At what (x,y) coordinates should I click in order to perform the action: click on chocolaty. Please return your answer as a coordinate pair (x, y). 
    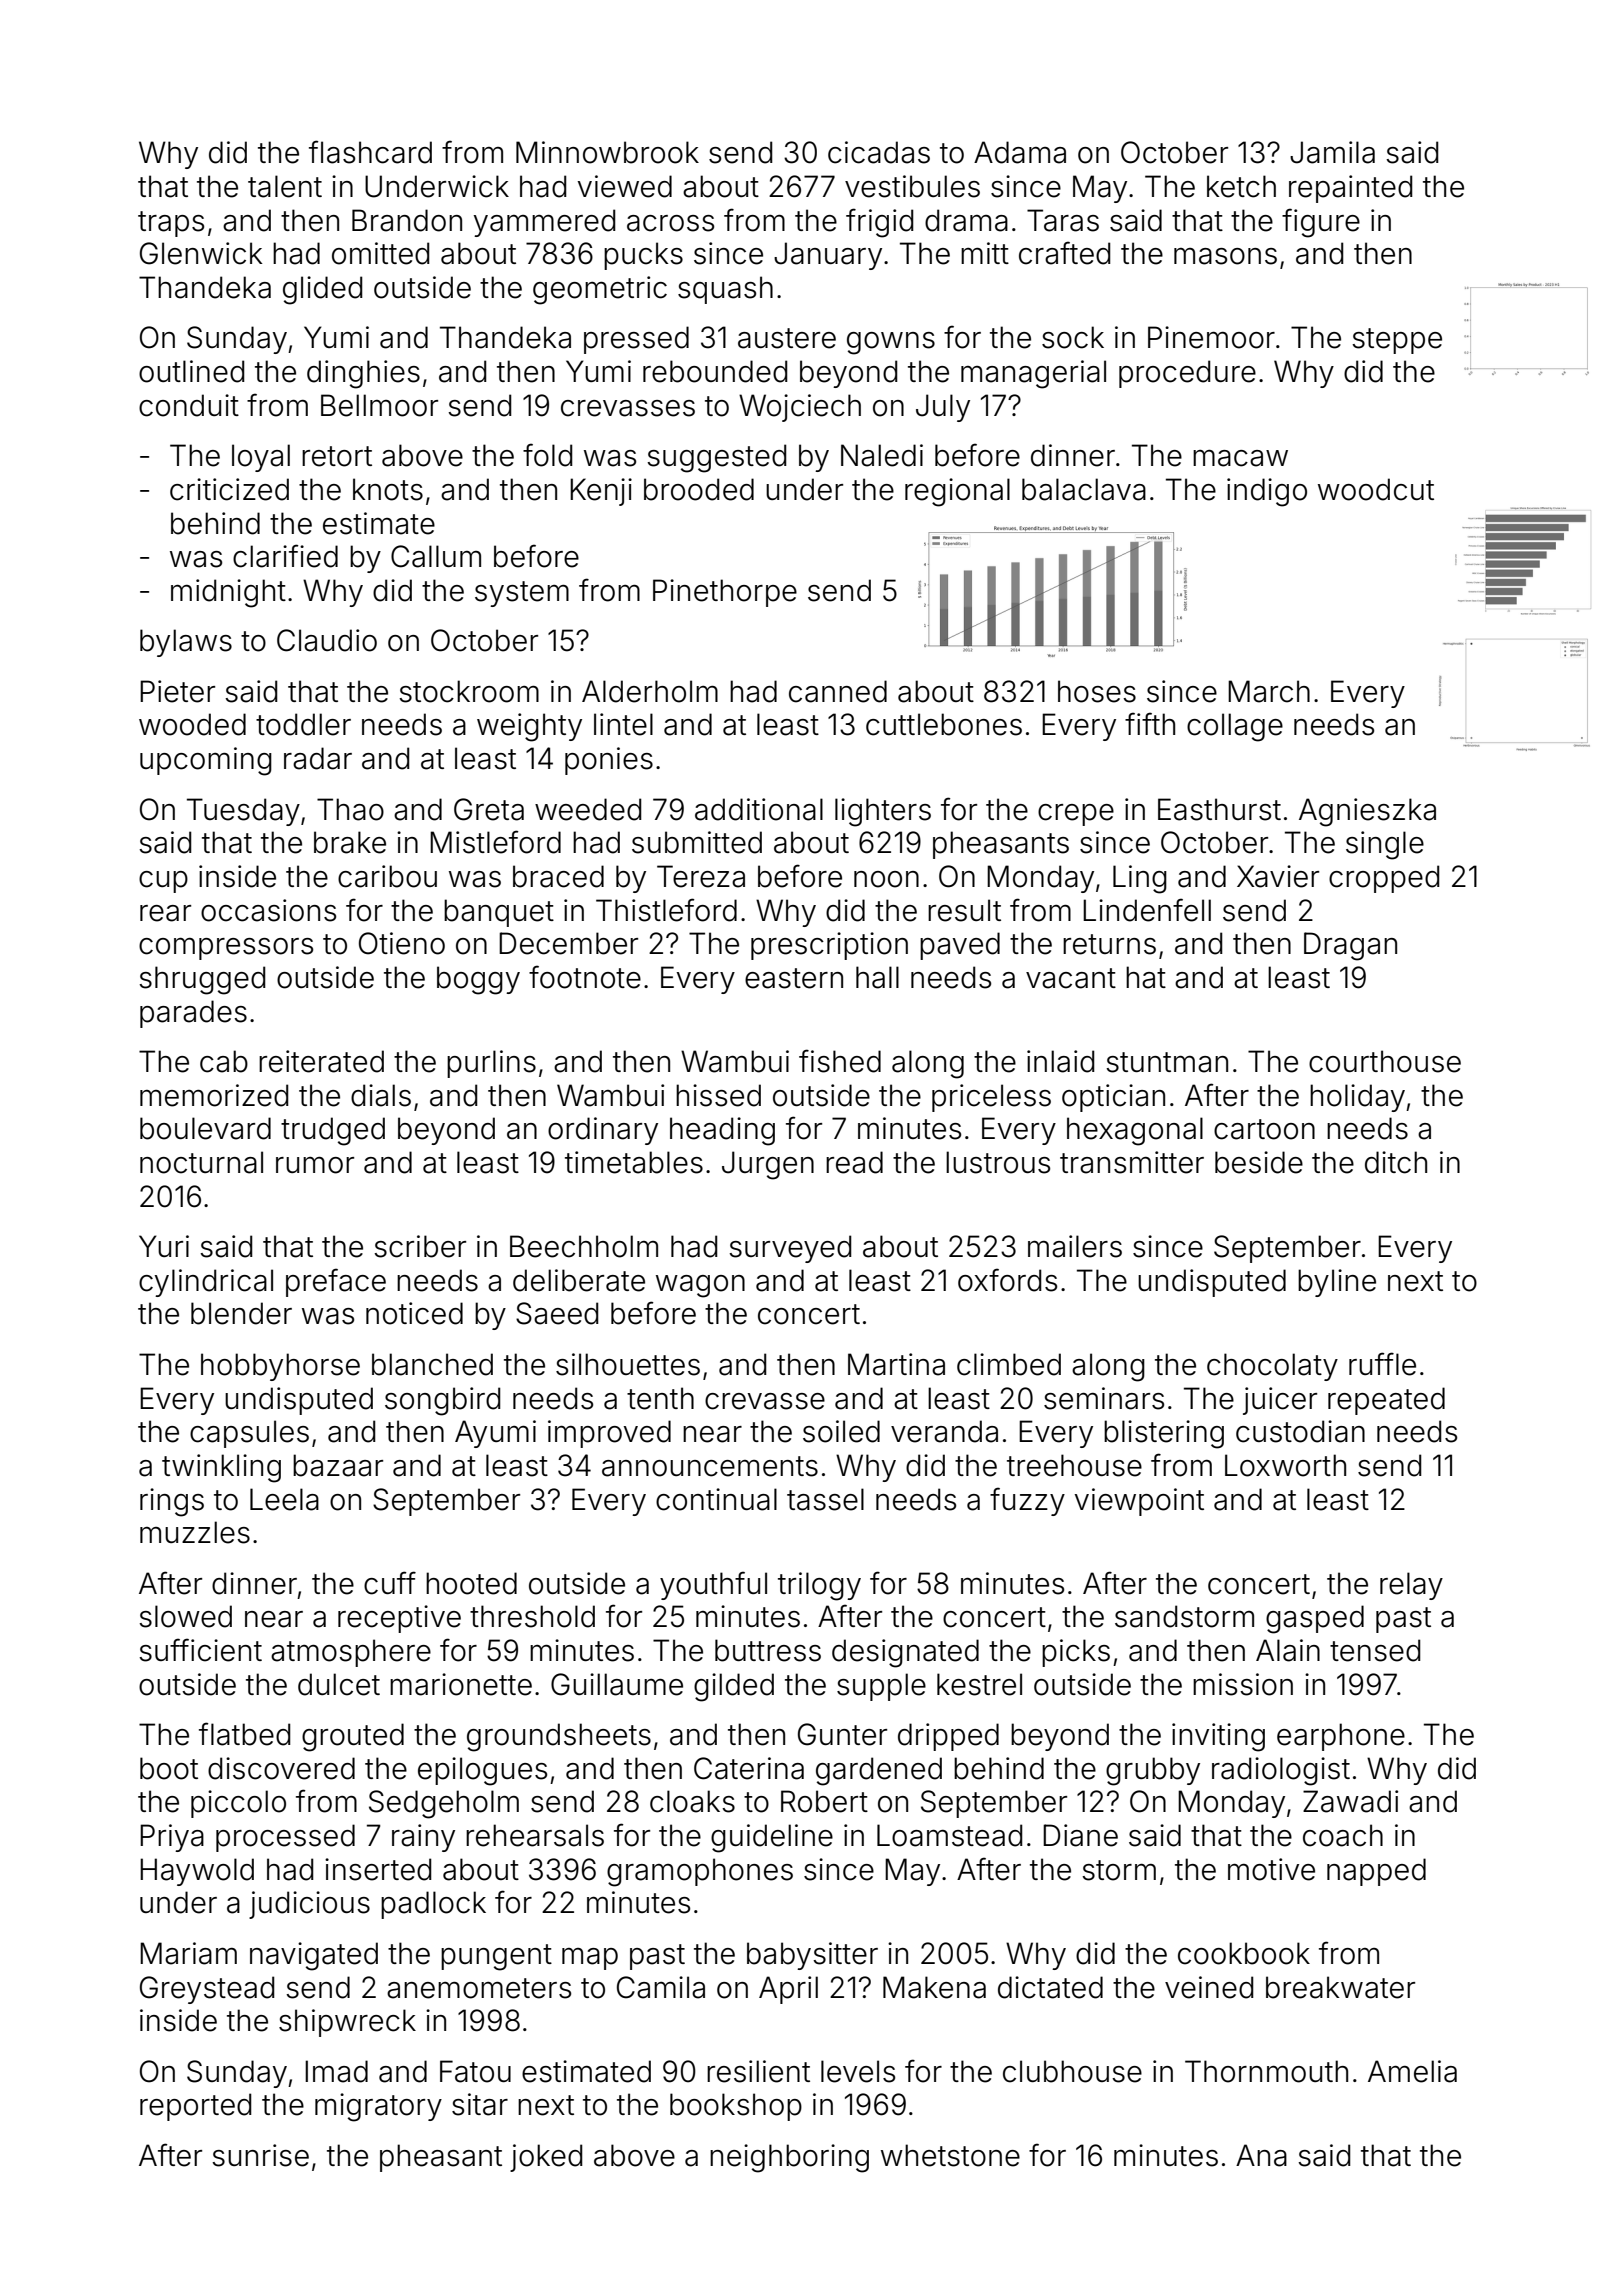
    Looking at the image, I should click on (1272, 1367).
